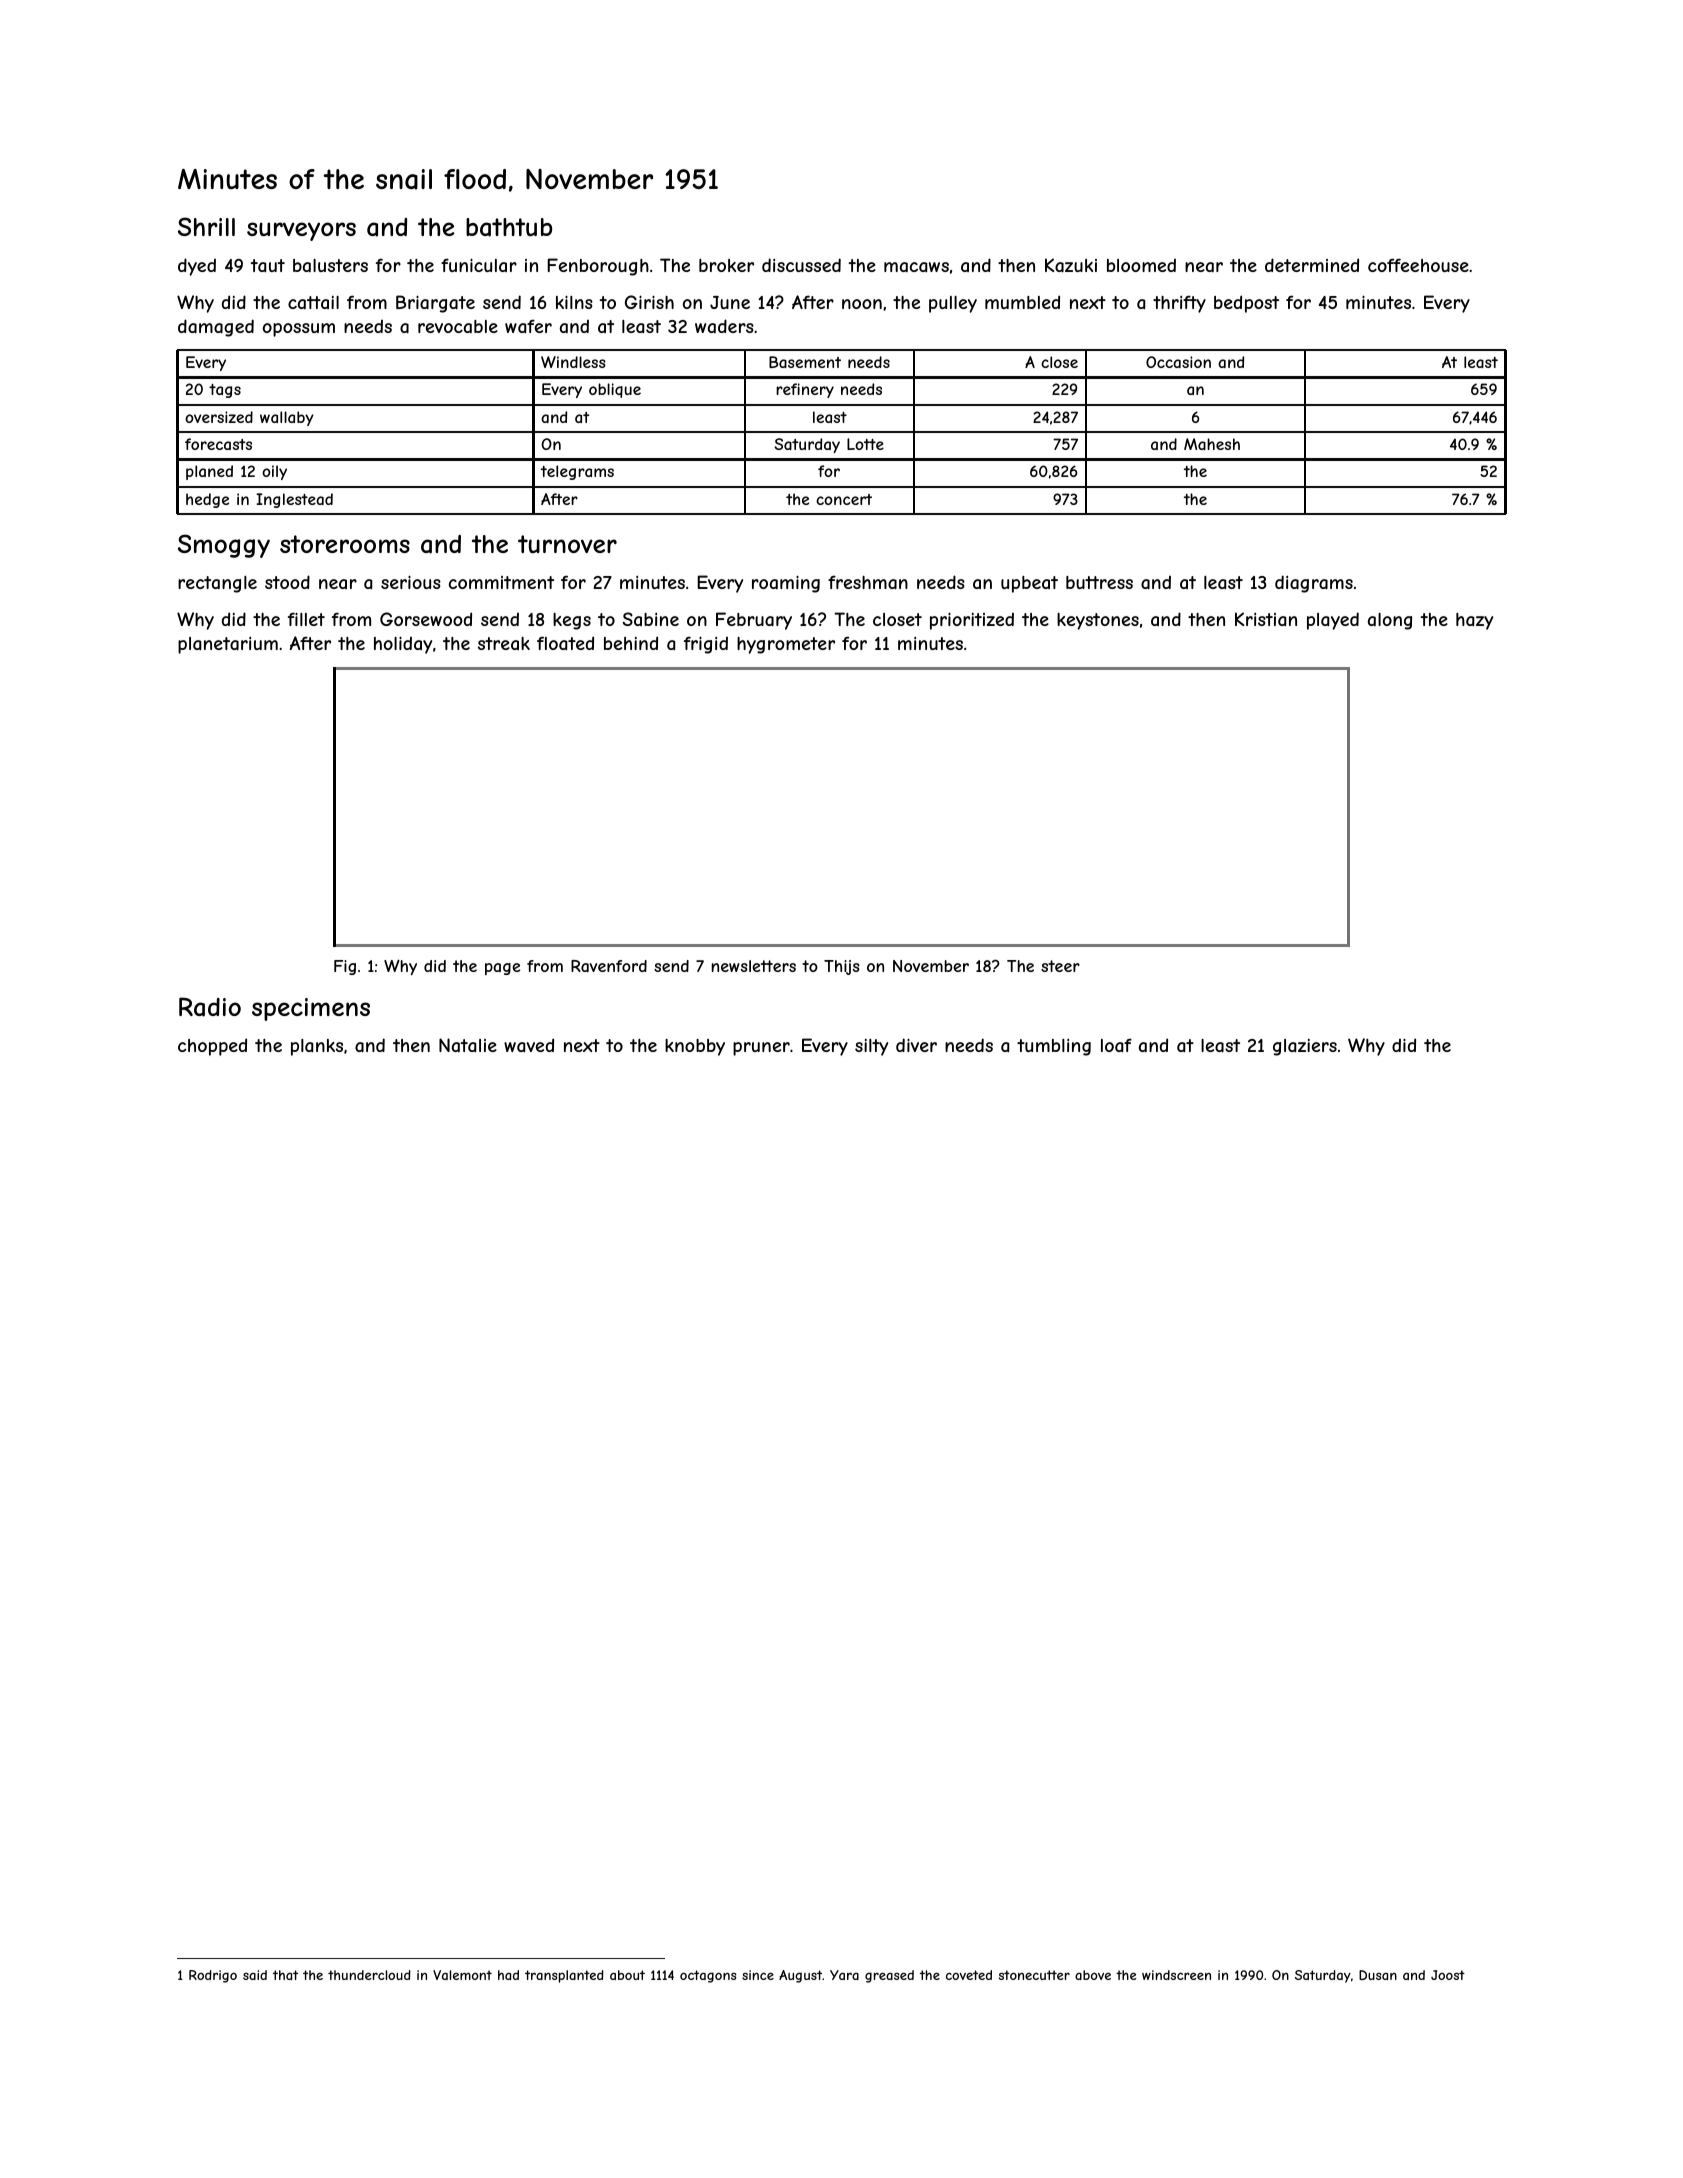  Describe the element at coordinates (285, 1975) in the screenshot. I see `that` at that location.
